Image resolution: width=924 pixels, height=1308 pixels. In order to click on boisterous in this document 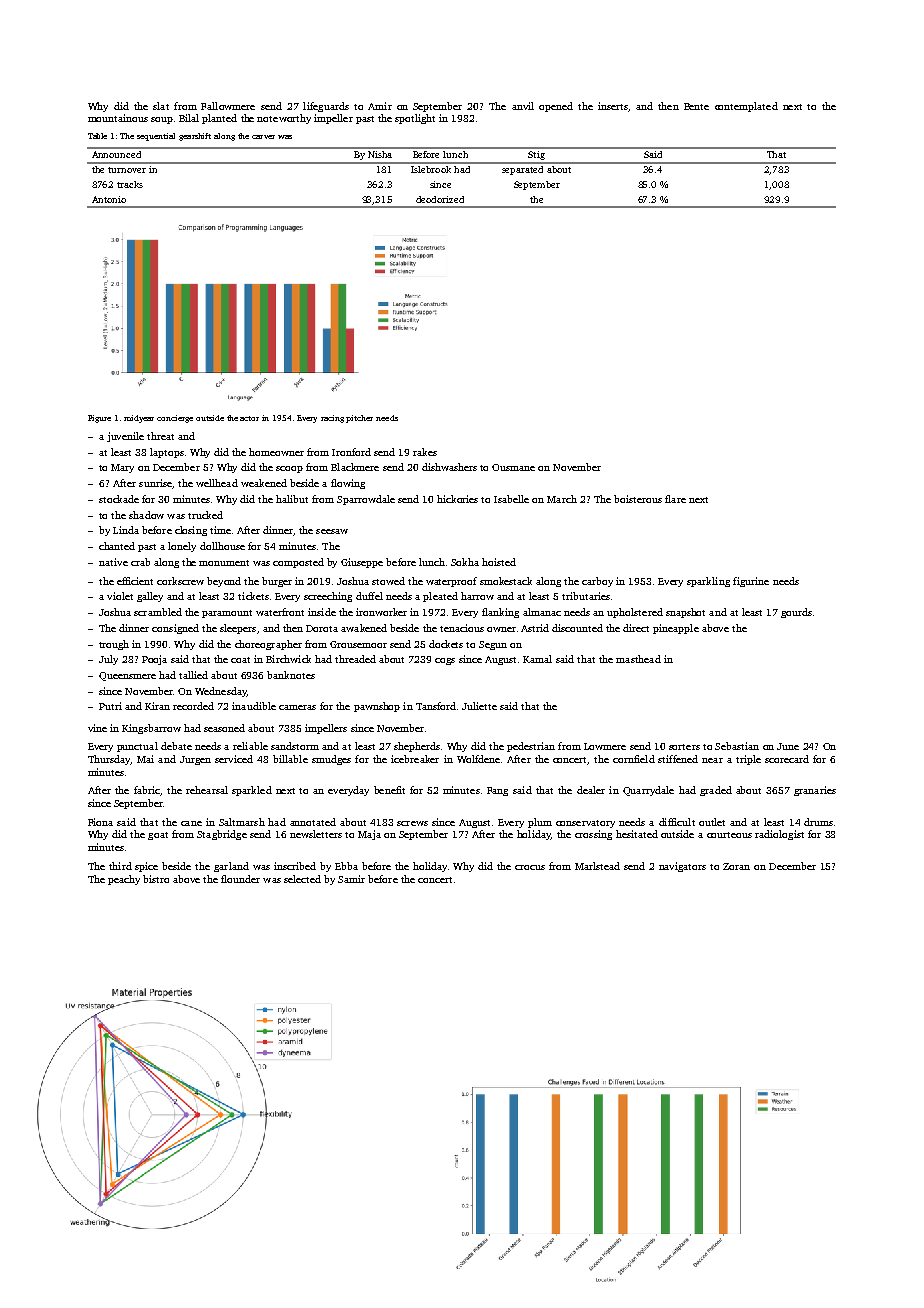, I will do `click(638, 499)`.
